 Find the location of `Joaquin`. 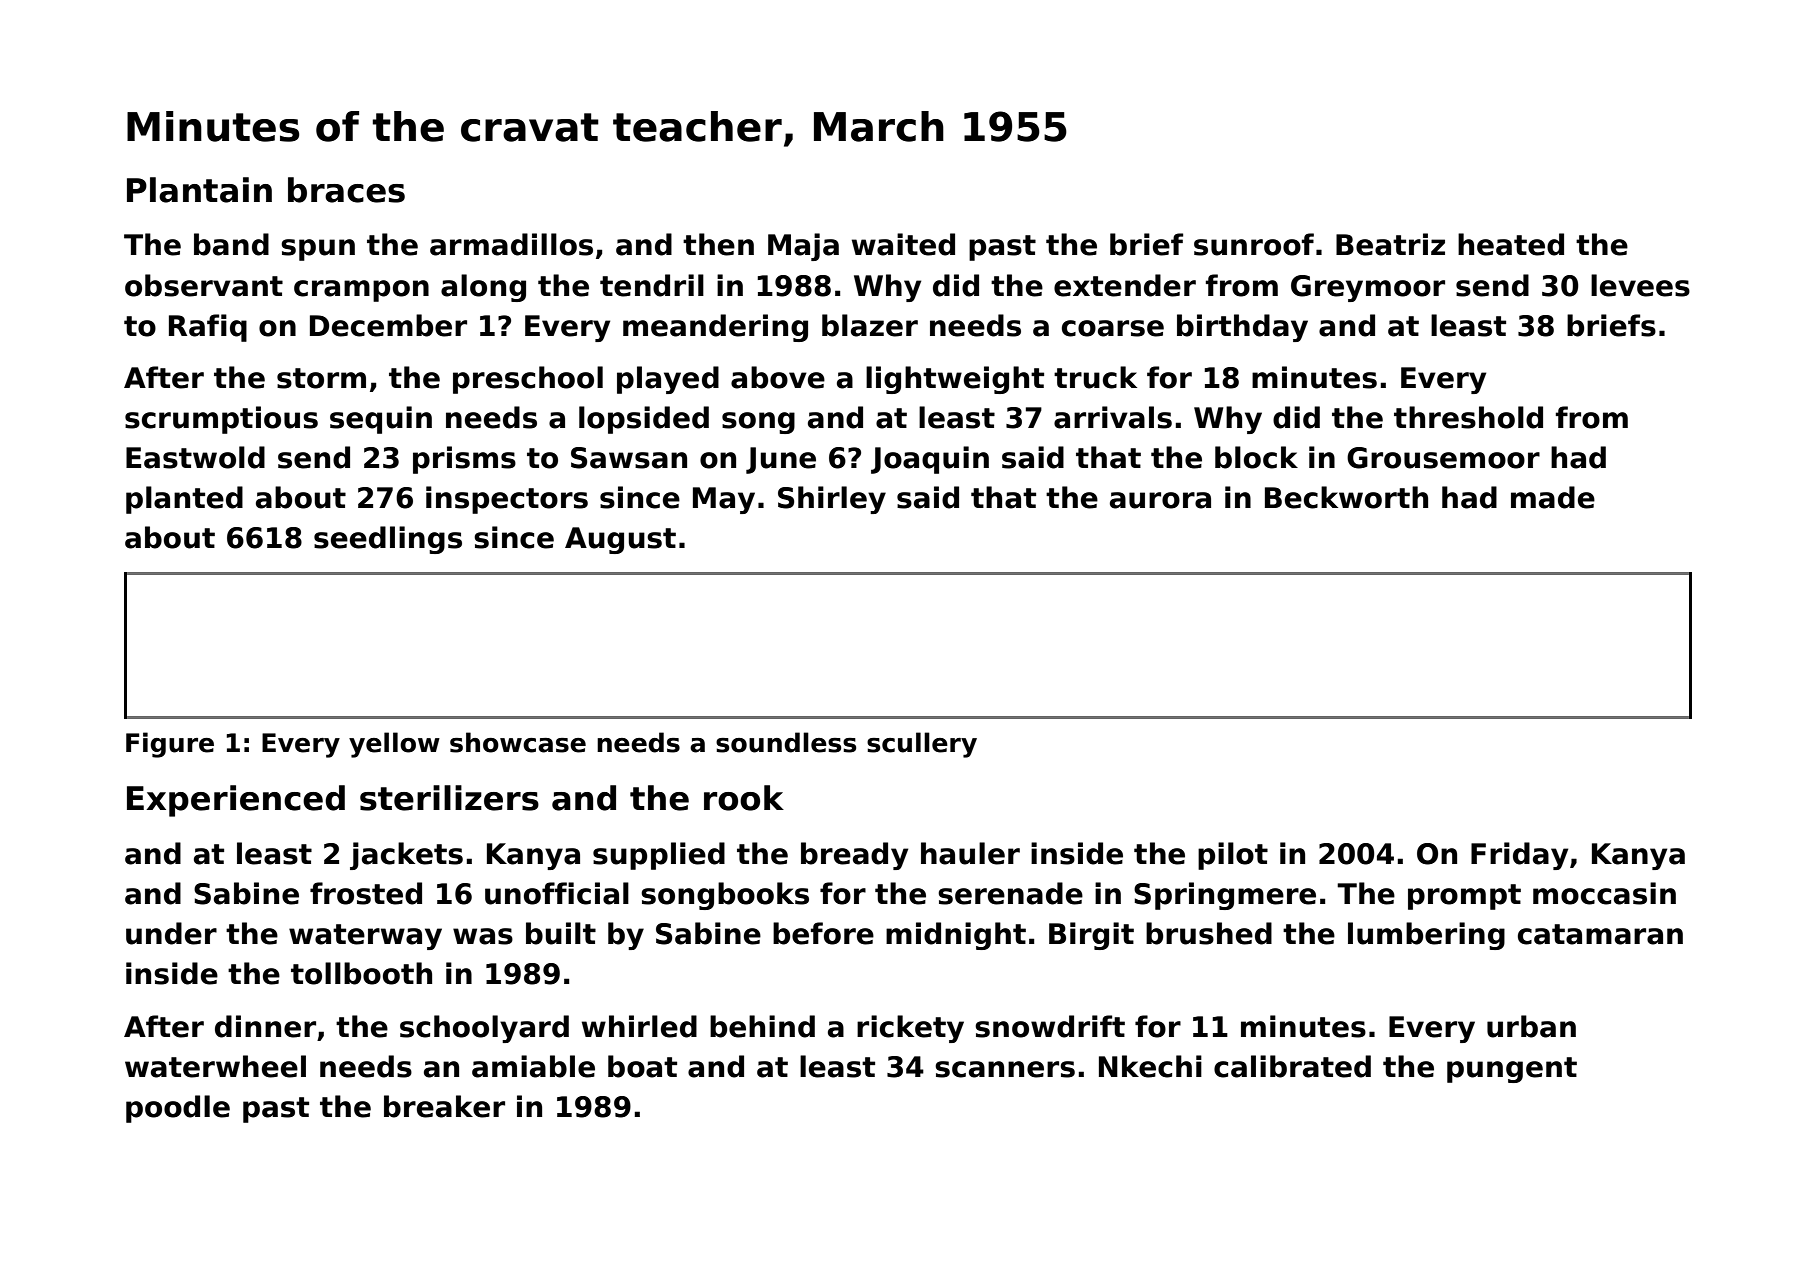

Joaquin is located at coordinates (930, 460).
